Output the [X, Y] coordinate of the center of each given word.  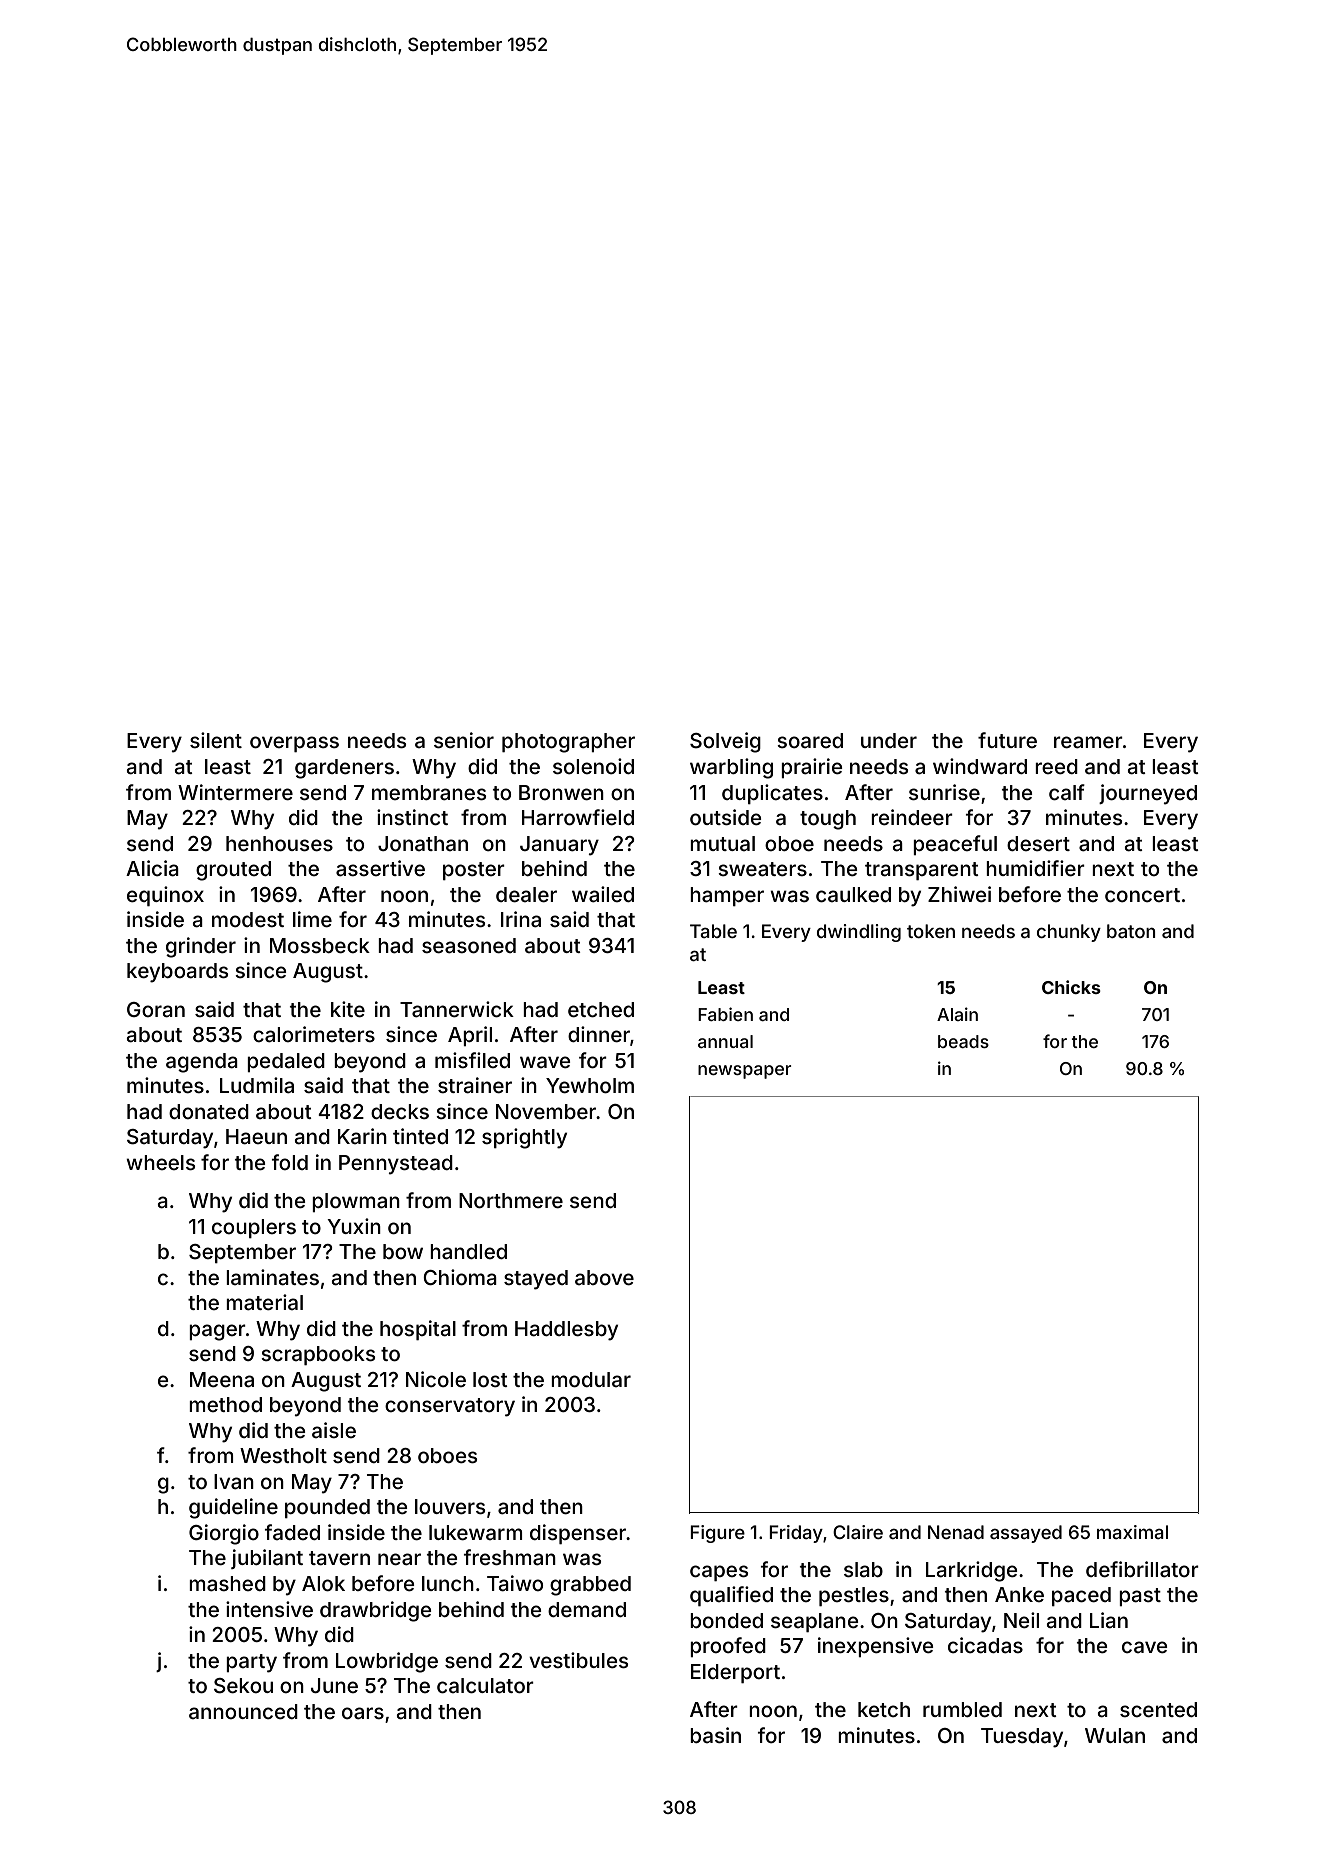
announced [243, 1711]
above [604, 1277]
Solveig [725, 742]
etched [601, 1009]
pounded [327, 1508]
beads [963, 1041]
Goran [156, 1009]
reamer [1088, 742]
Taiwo [515, 1583]
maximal [1132, 1532]
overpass [294, 744]
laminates [272, 1277]
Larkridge [972, 1571]
